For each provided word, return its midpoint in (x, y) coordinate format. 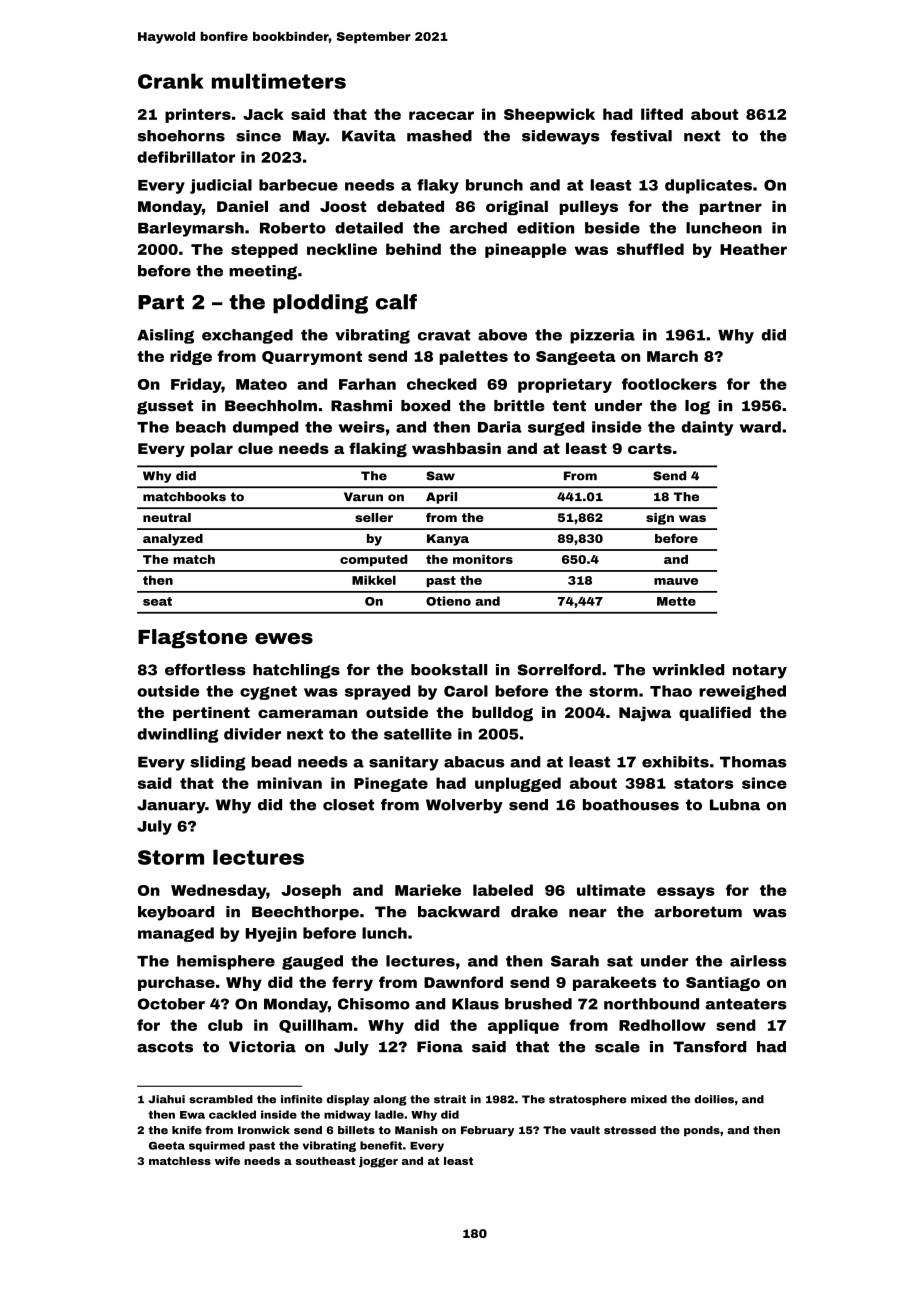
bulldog (502, 714)
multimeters (279, 81)
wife (227, 1161)
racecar (441, 115)
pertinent (211, 714)
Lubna (735, 805)
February (487, 1131)
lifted (662, 114)
